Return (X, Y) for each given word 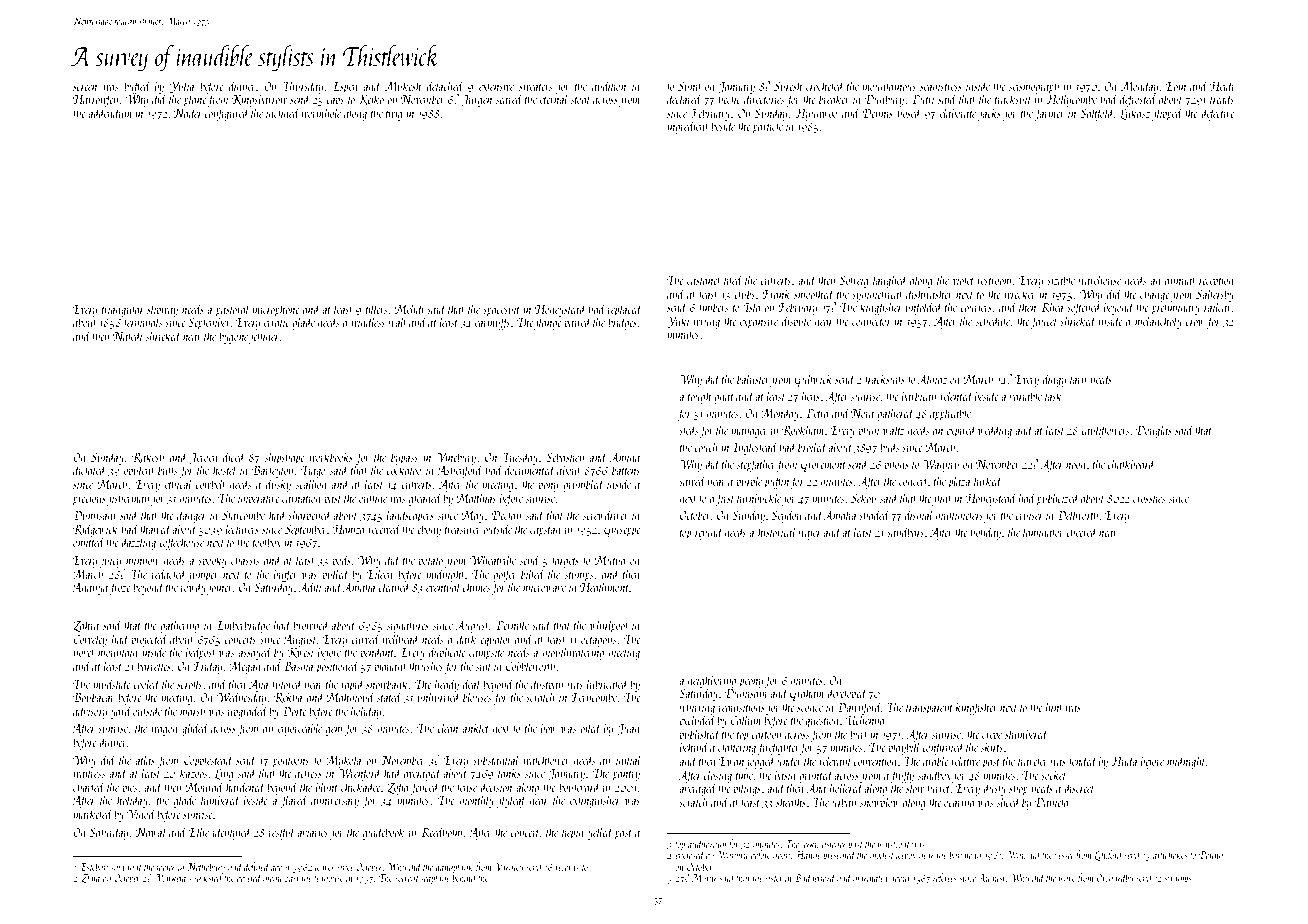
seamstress (941, 87)
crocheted (825, 85)
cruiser (1029, 515)
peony (751, 683)
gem (334, 731)
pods (341, 561)
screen (85, 87)
